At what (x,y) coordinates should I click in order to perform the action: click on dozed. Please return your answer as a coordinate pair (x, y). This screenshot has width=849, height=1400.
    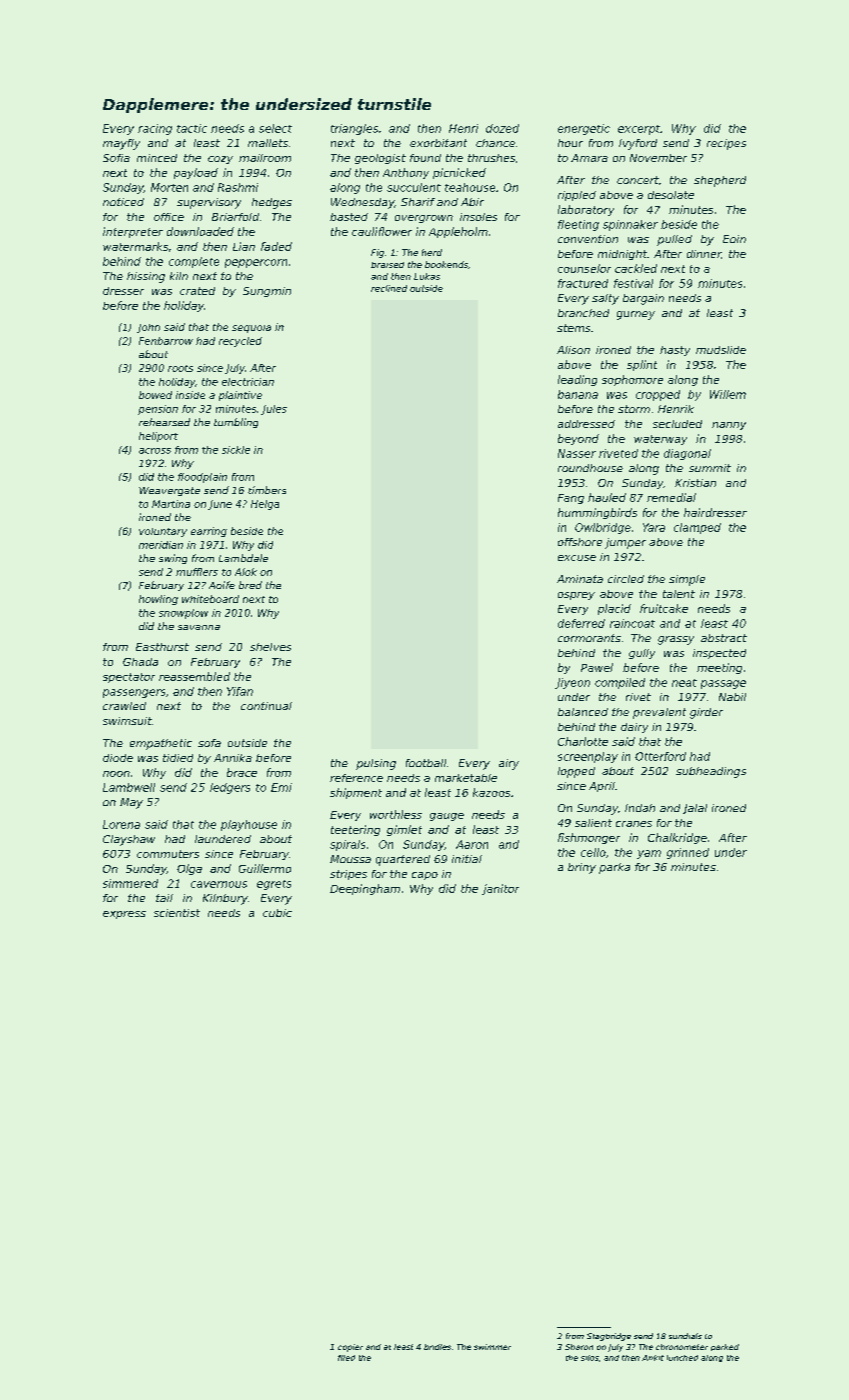
    Looking at the image, I should click on (502, 128).
